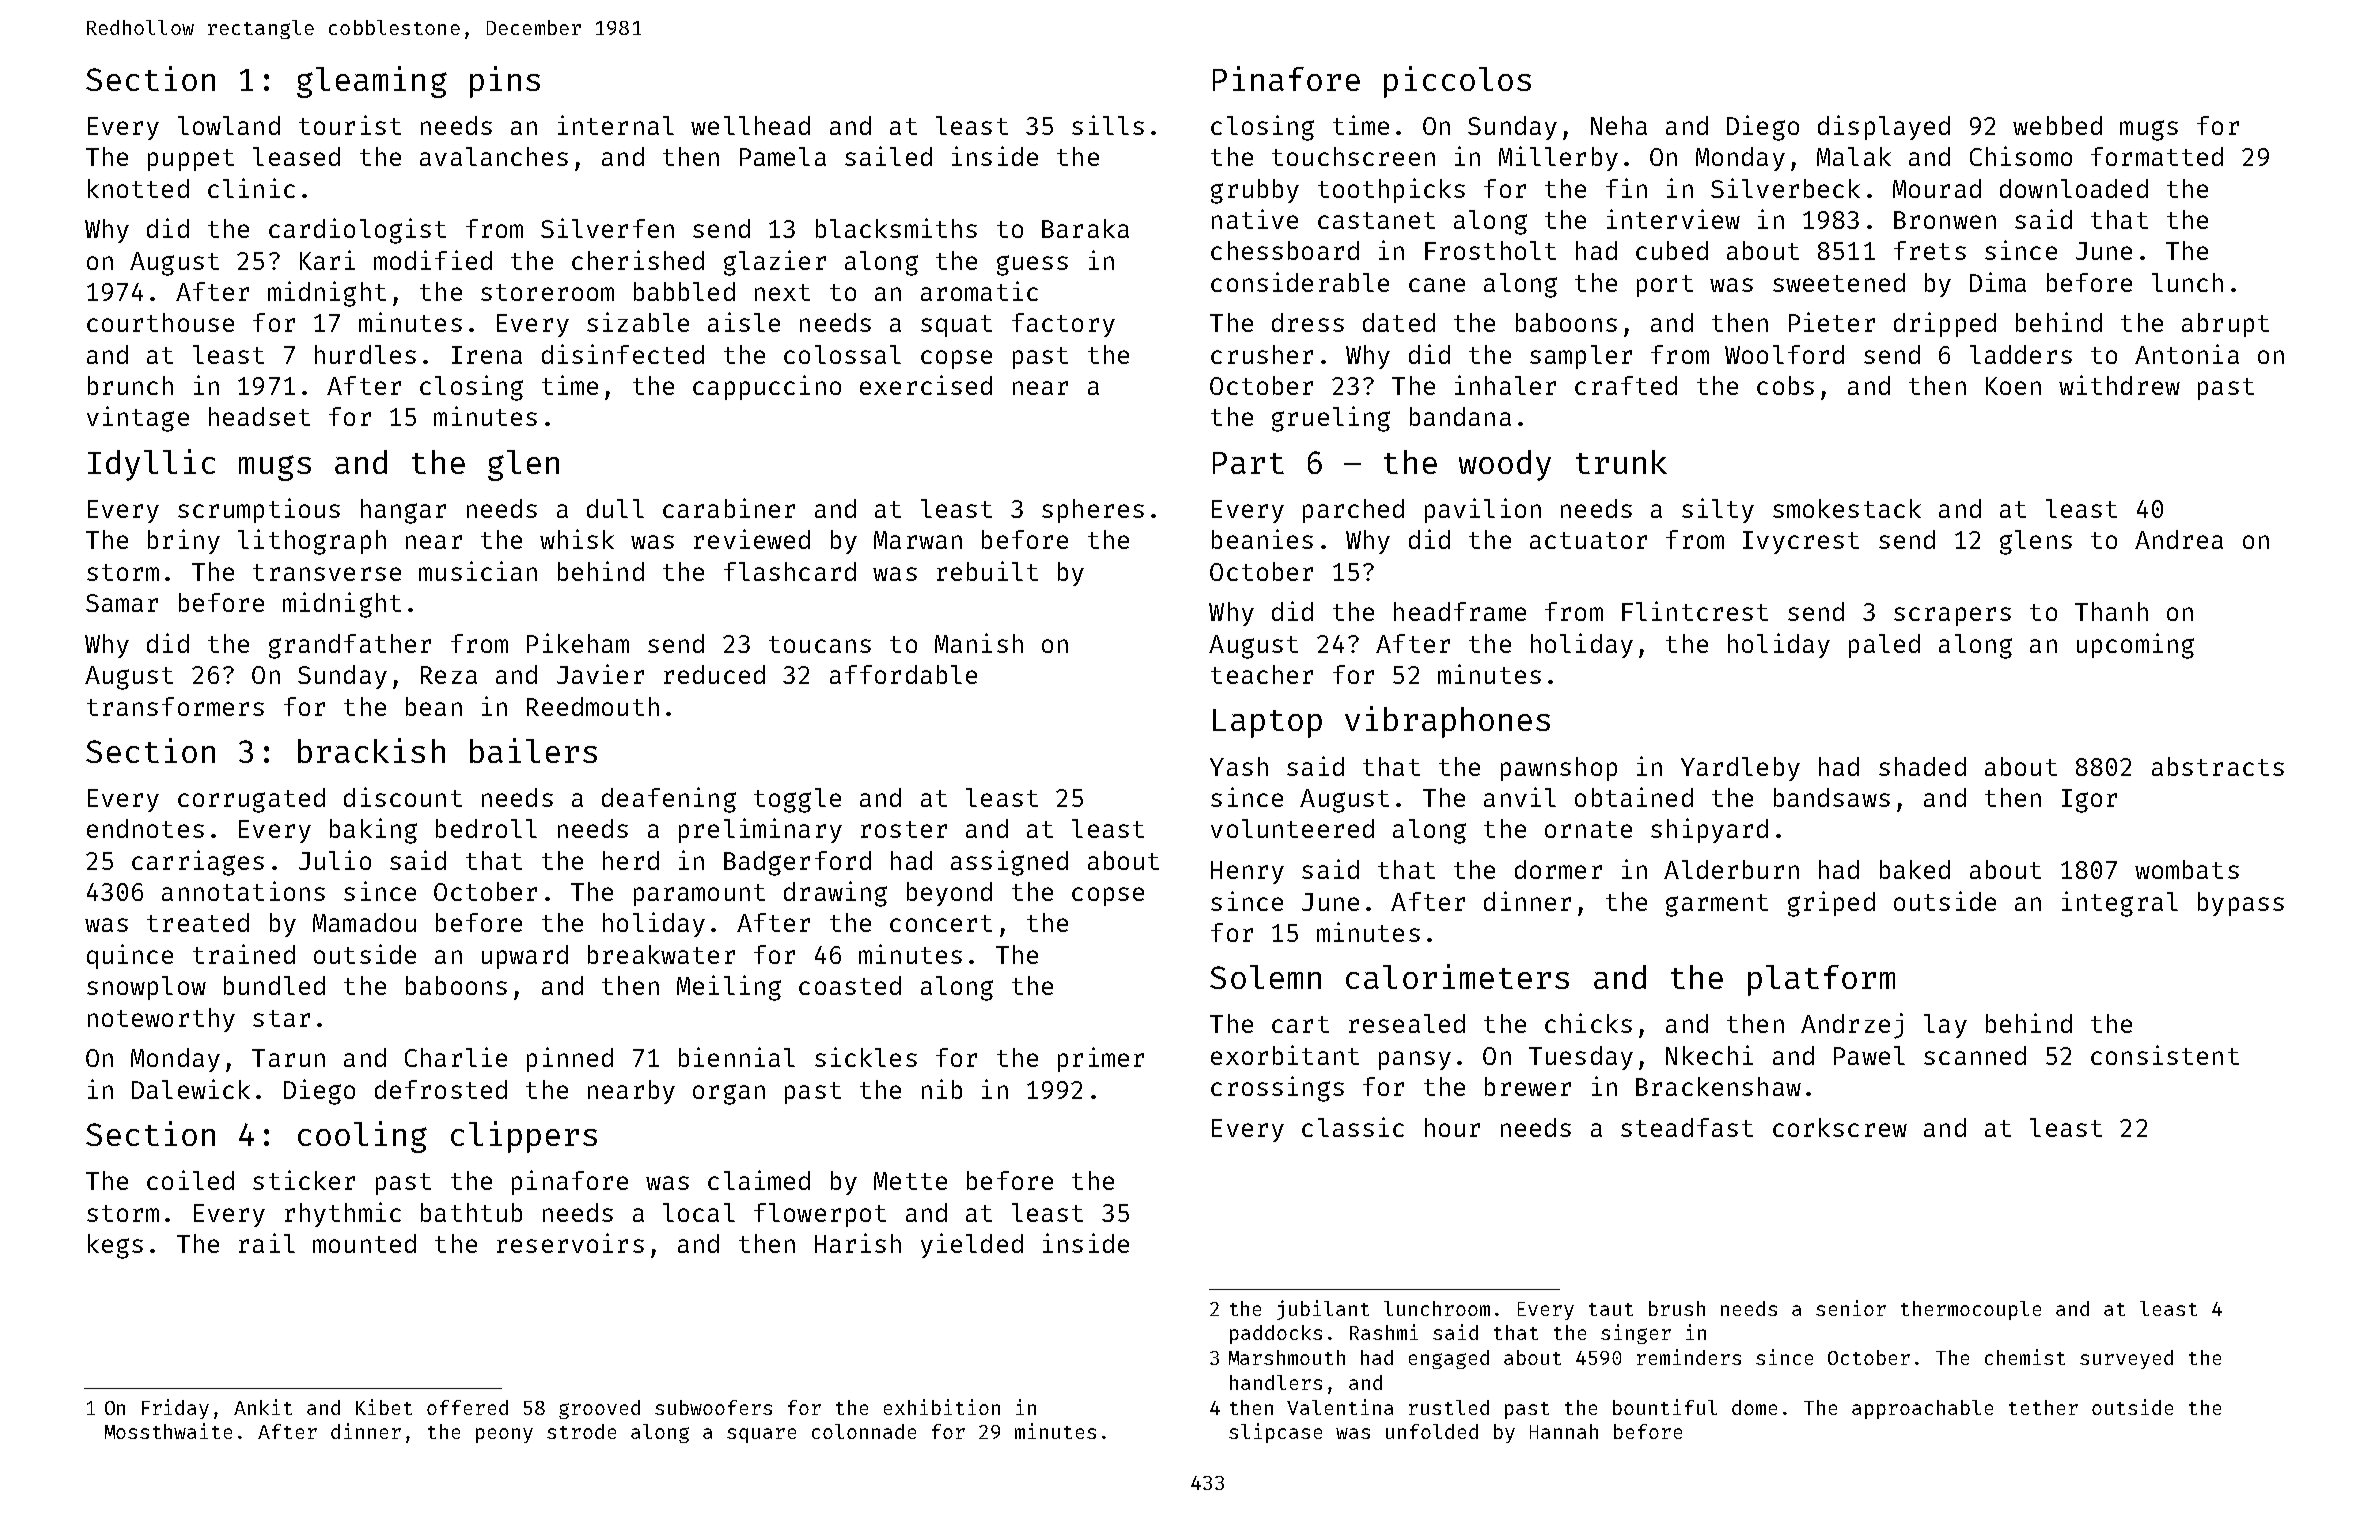 The image size is (2380, 1540). What do you see at coordinates (2057, 125) in the screenshot?
I see `webbed` at bounding box center [2057, 125].
